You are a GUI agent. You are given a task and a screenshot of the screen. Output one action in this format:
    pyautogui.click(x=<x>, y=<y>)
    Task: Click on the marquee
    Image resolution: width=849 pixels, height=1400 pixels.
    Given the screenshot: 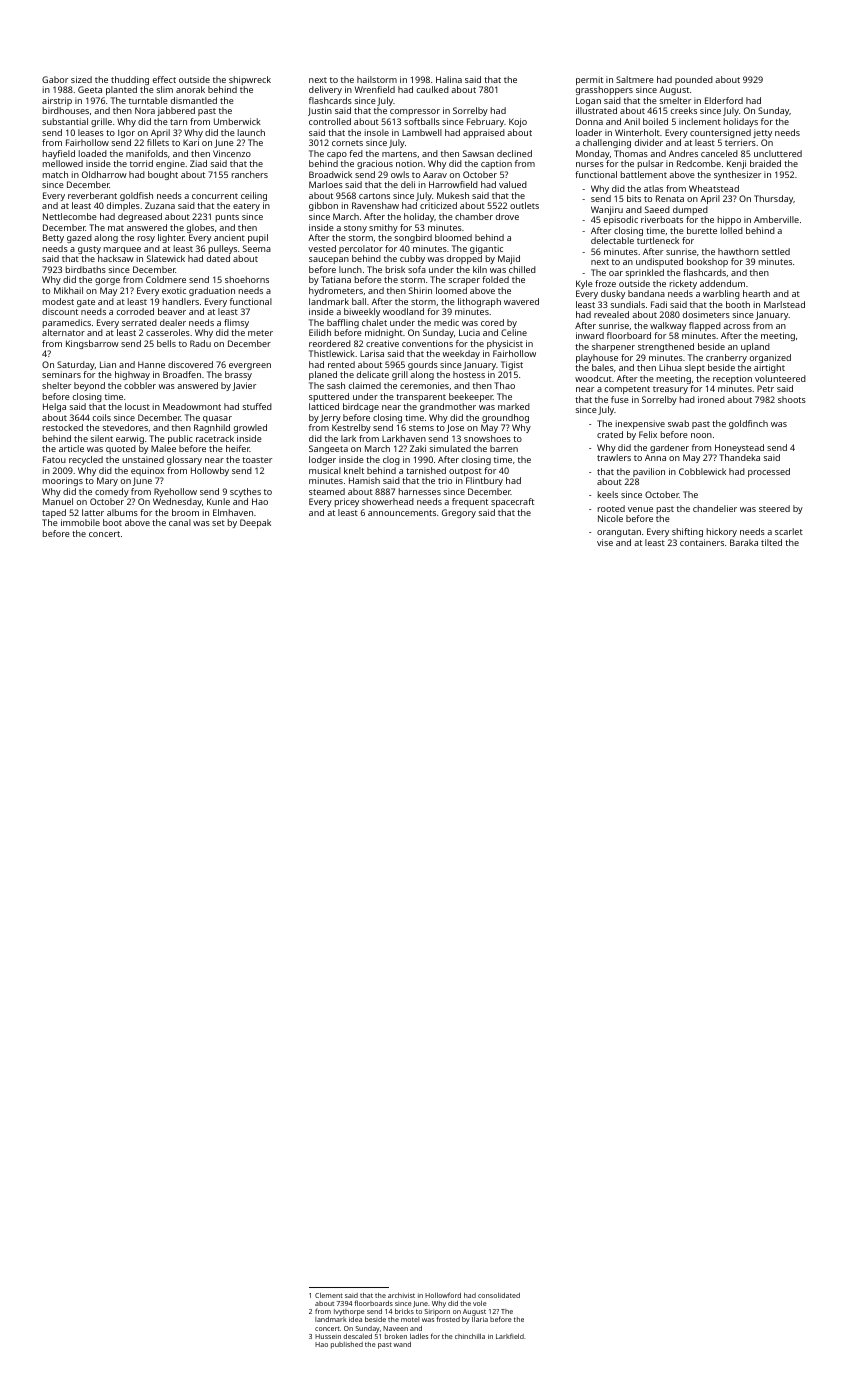 What is the action you would take?
    pyautogui.click(x=122, y=250)
